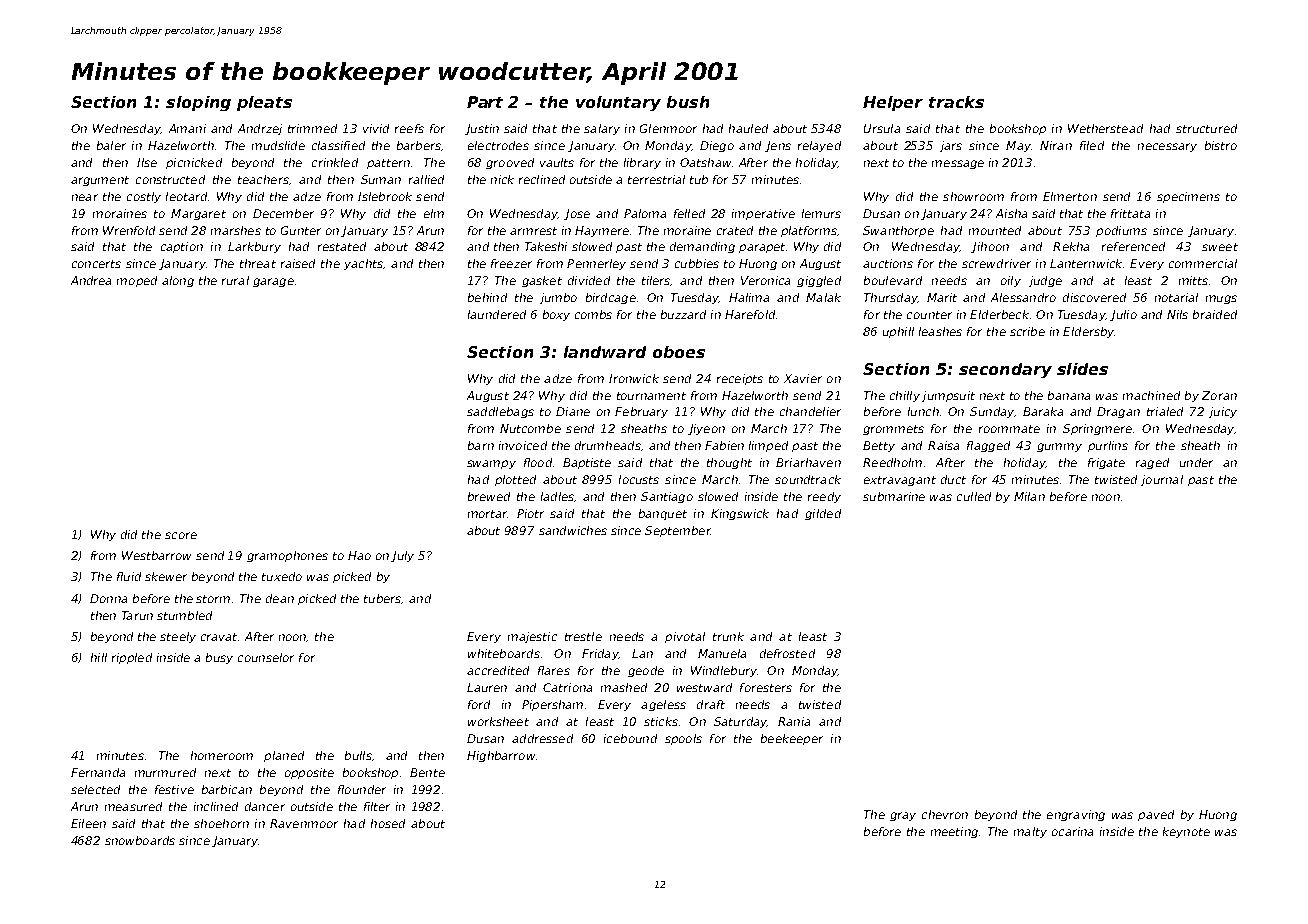 The width and height of the screenshot is (1308, 924). I want to click on Part, so click(485, 102).
